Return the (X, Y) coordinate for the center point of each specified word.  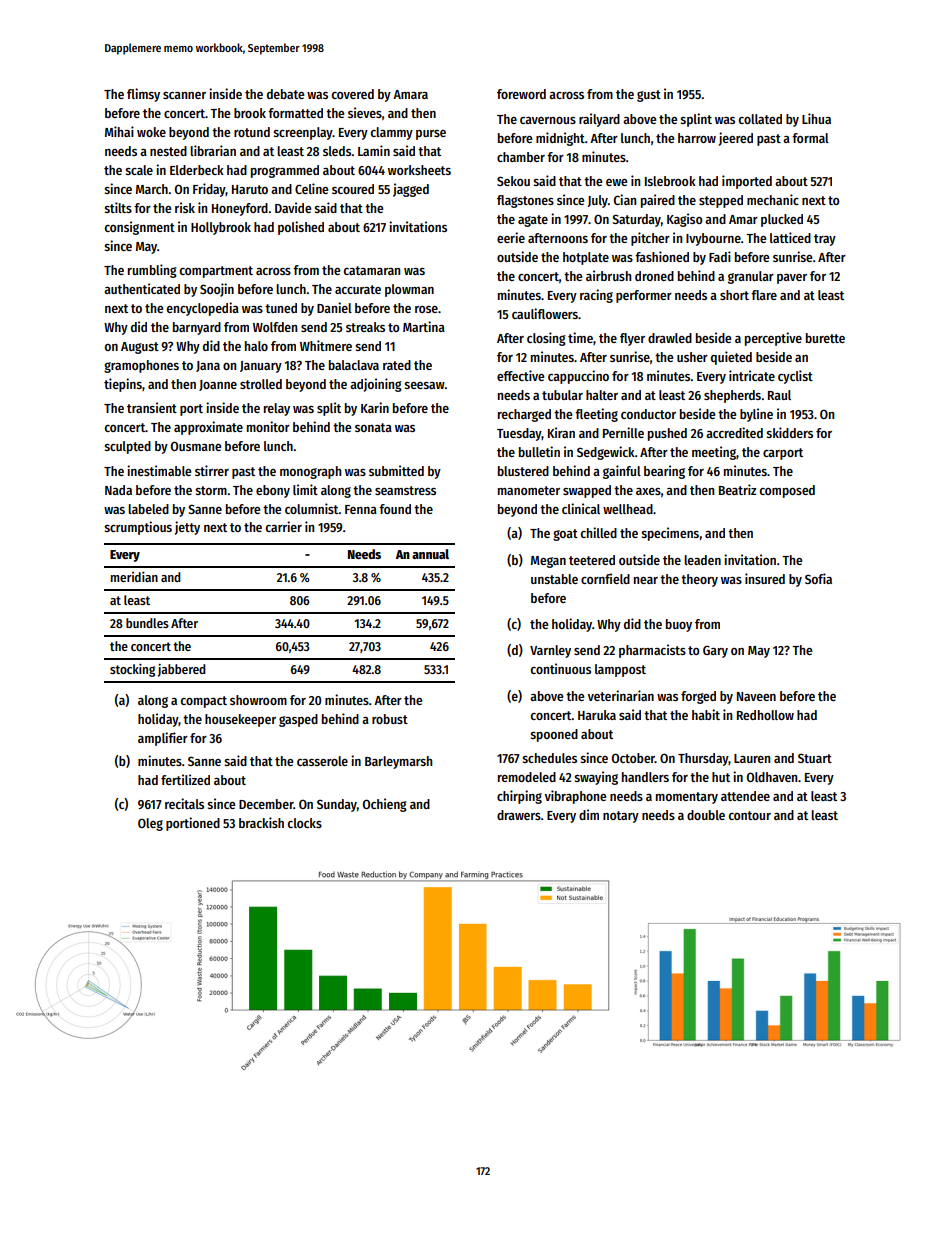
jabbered (182, 670)
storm (211, 490)
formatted (295, 113)
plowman (409, 290)
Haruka (597, 715)
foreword (521, 94)
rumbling (152, 271)
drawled (670, 338)
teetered (592, 560)
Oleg (150, 824)
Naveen (756, 696)
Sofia (818, 578)
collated (760, 119)
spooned (554, 735)
